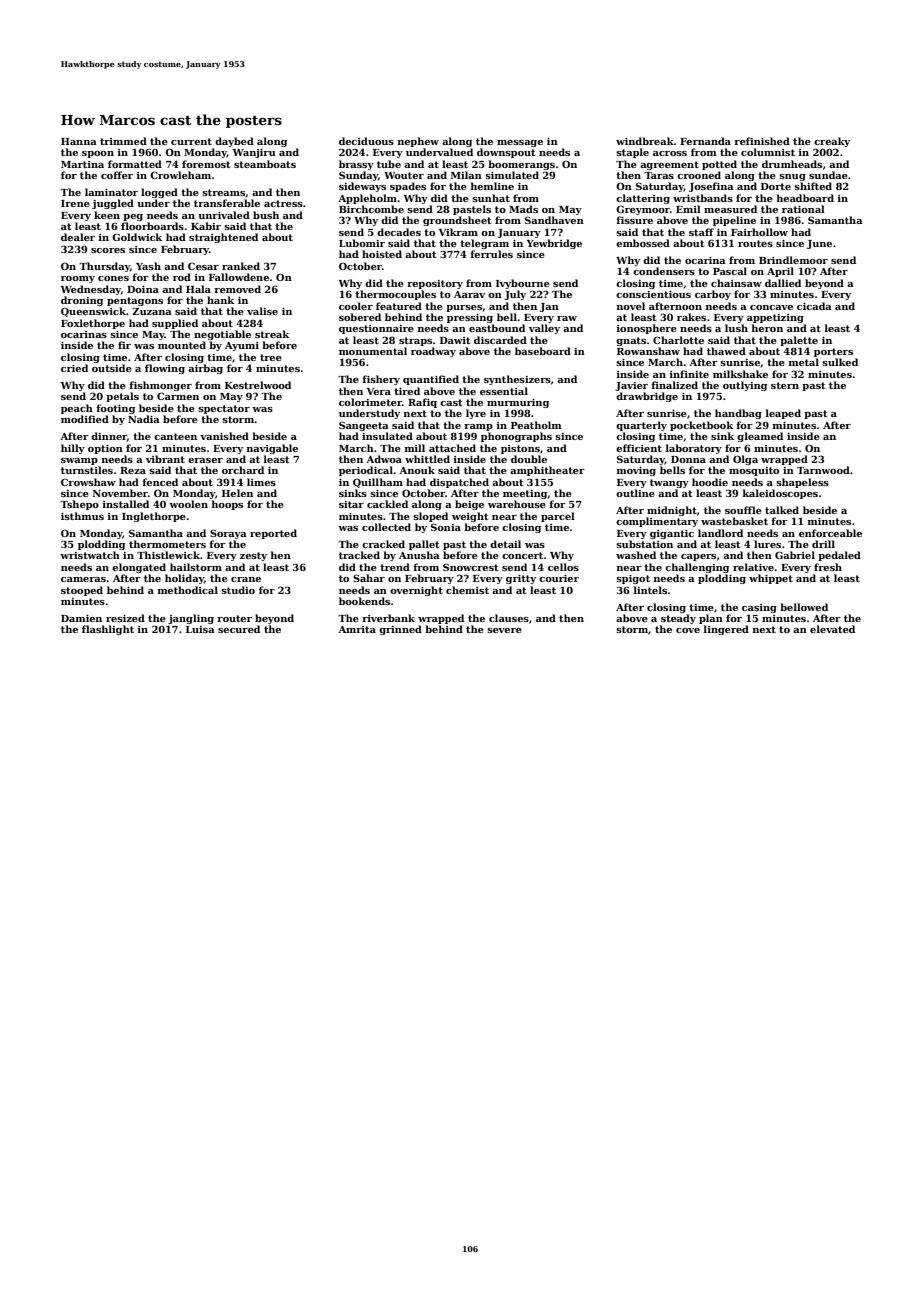  I want to click on deciduous, so click(366, 141).
